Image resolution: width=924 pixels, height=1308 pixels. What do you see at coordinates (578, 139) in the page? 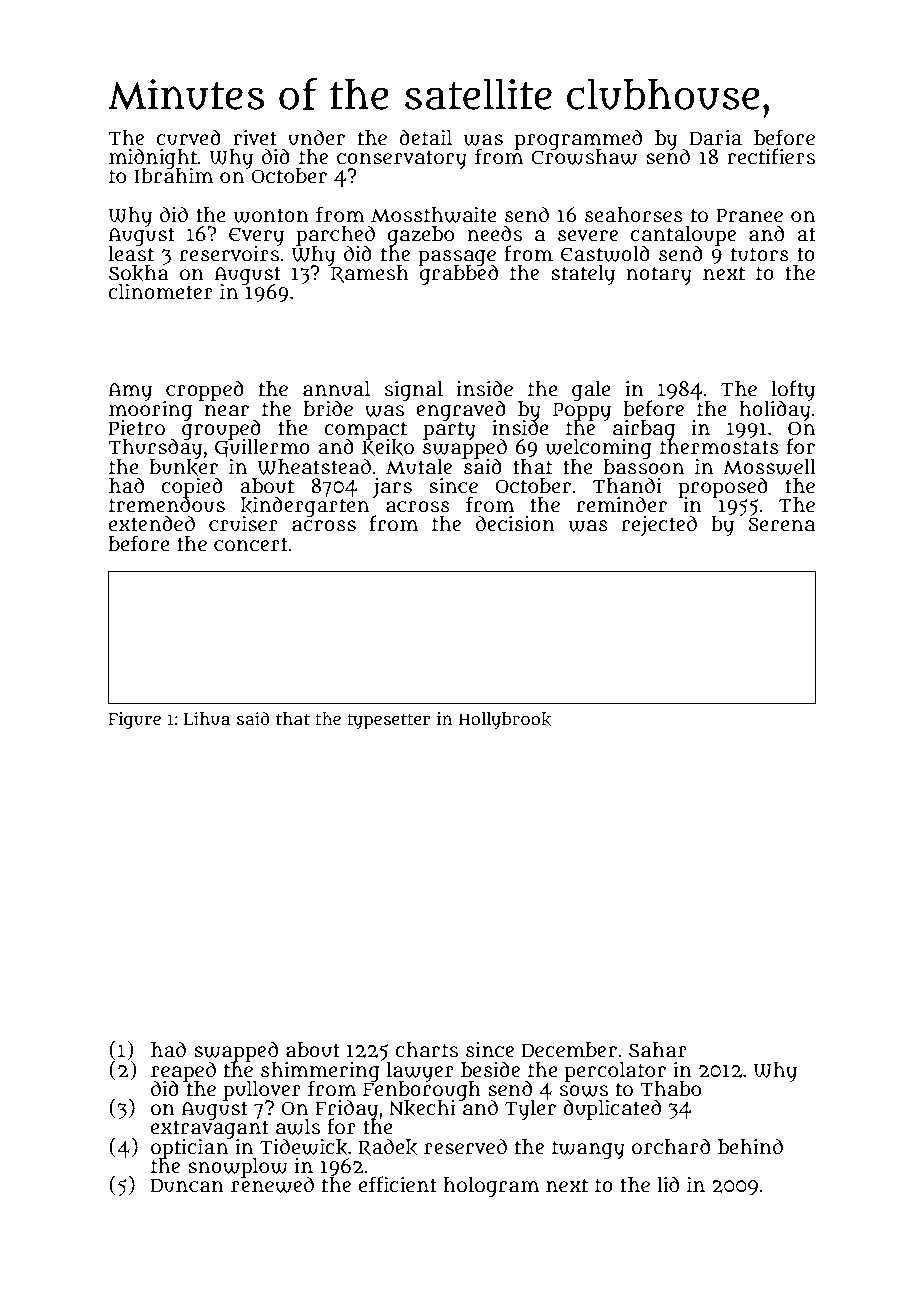
I see `programmed` at bounding box center [578, 139].
